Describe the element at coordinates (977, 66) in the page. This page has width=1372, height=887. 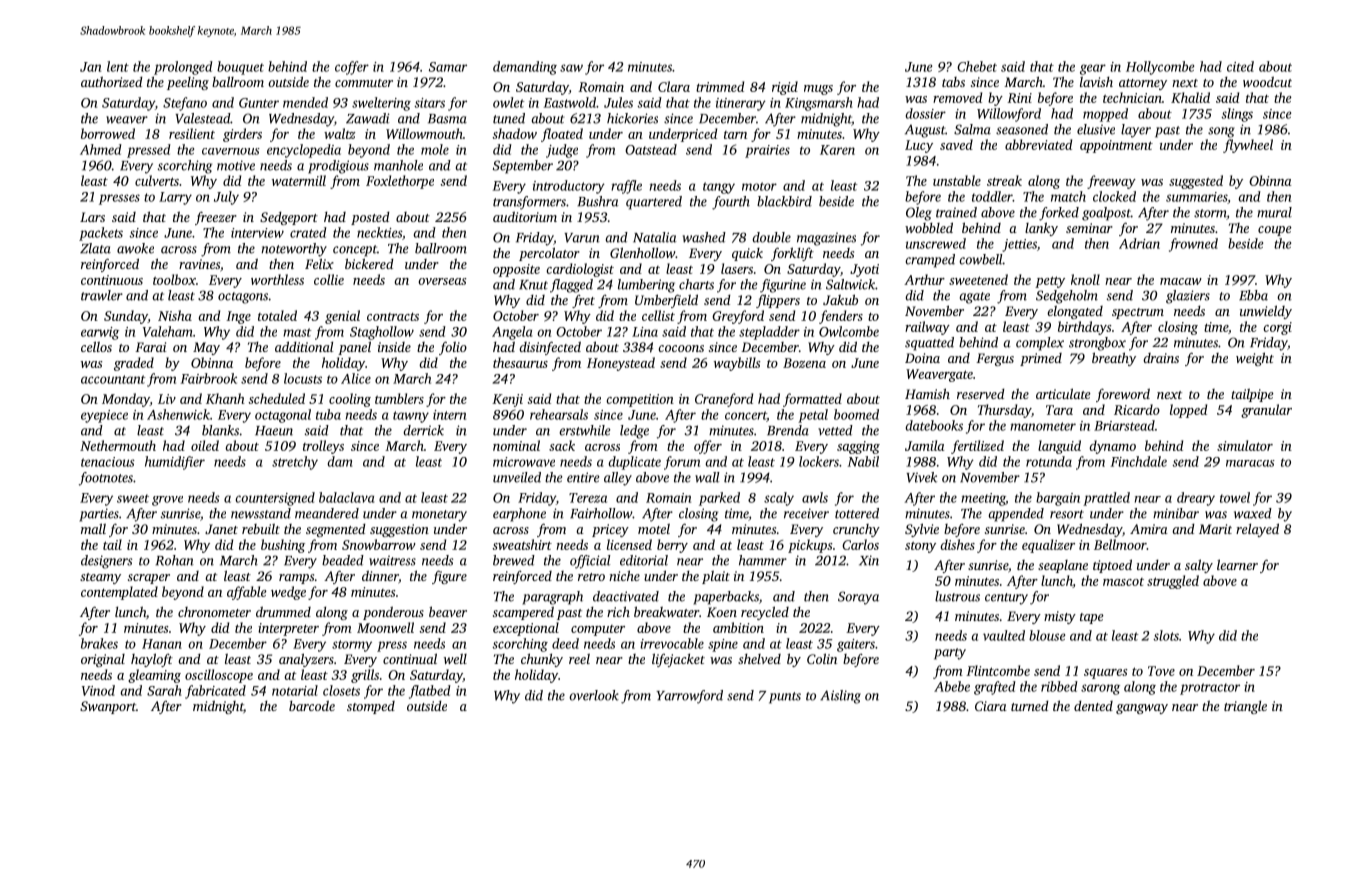
I see `Chebet` at that location.
